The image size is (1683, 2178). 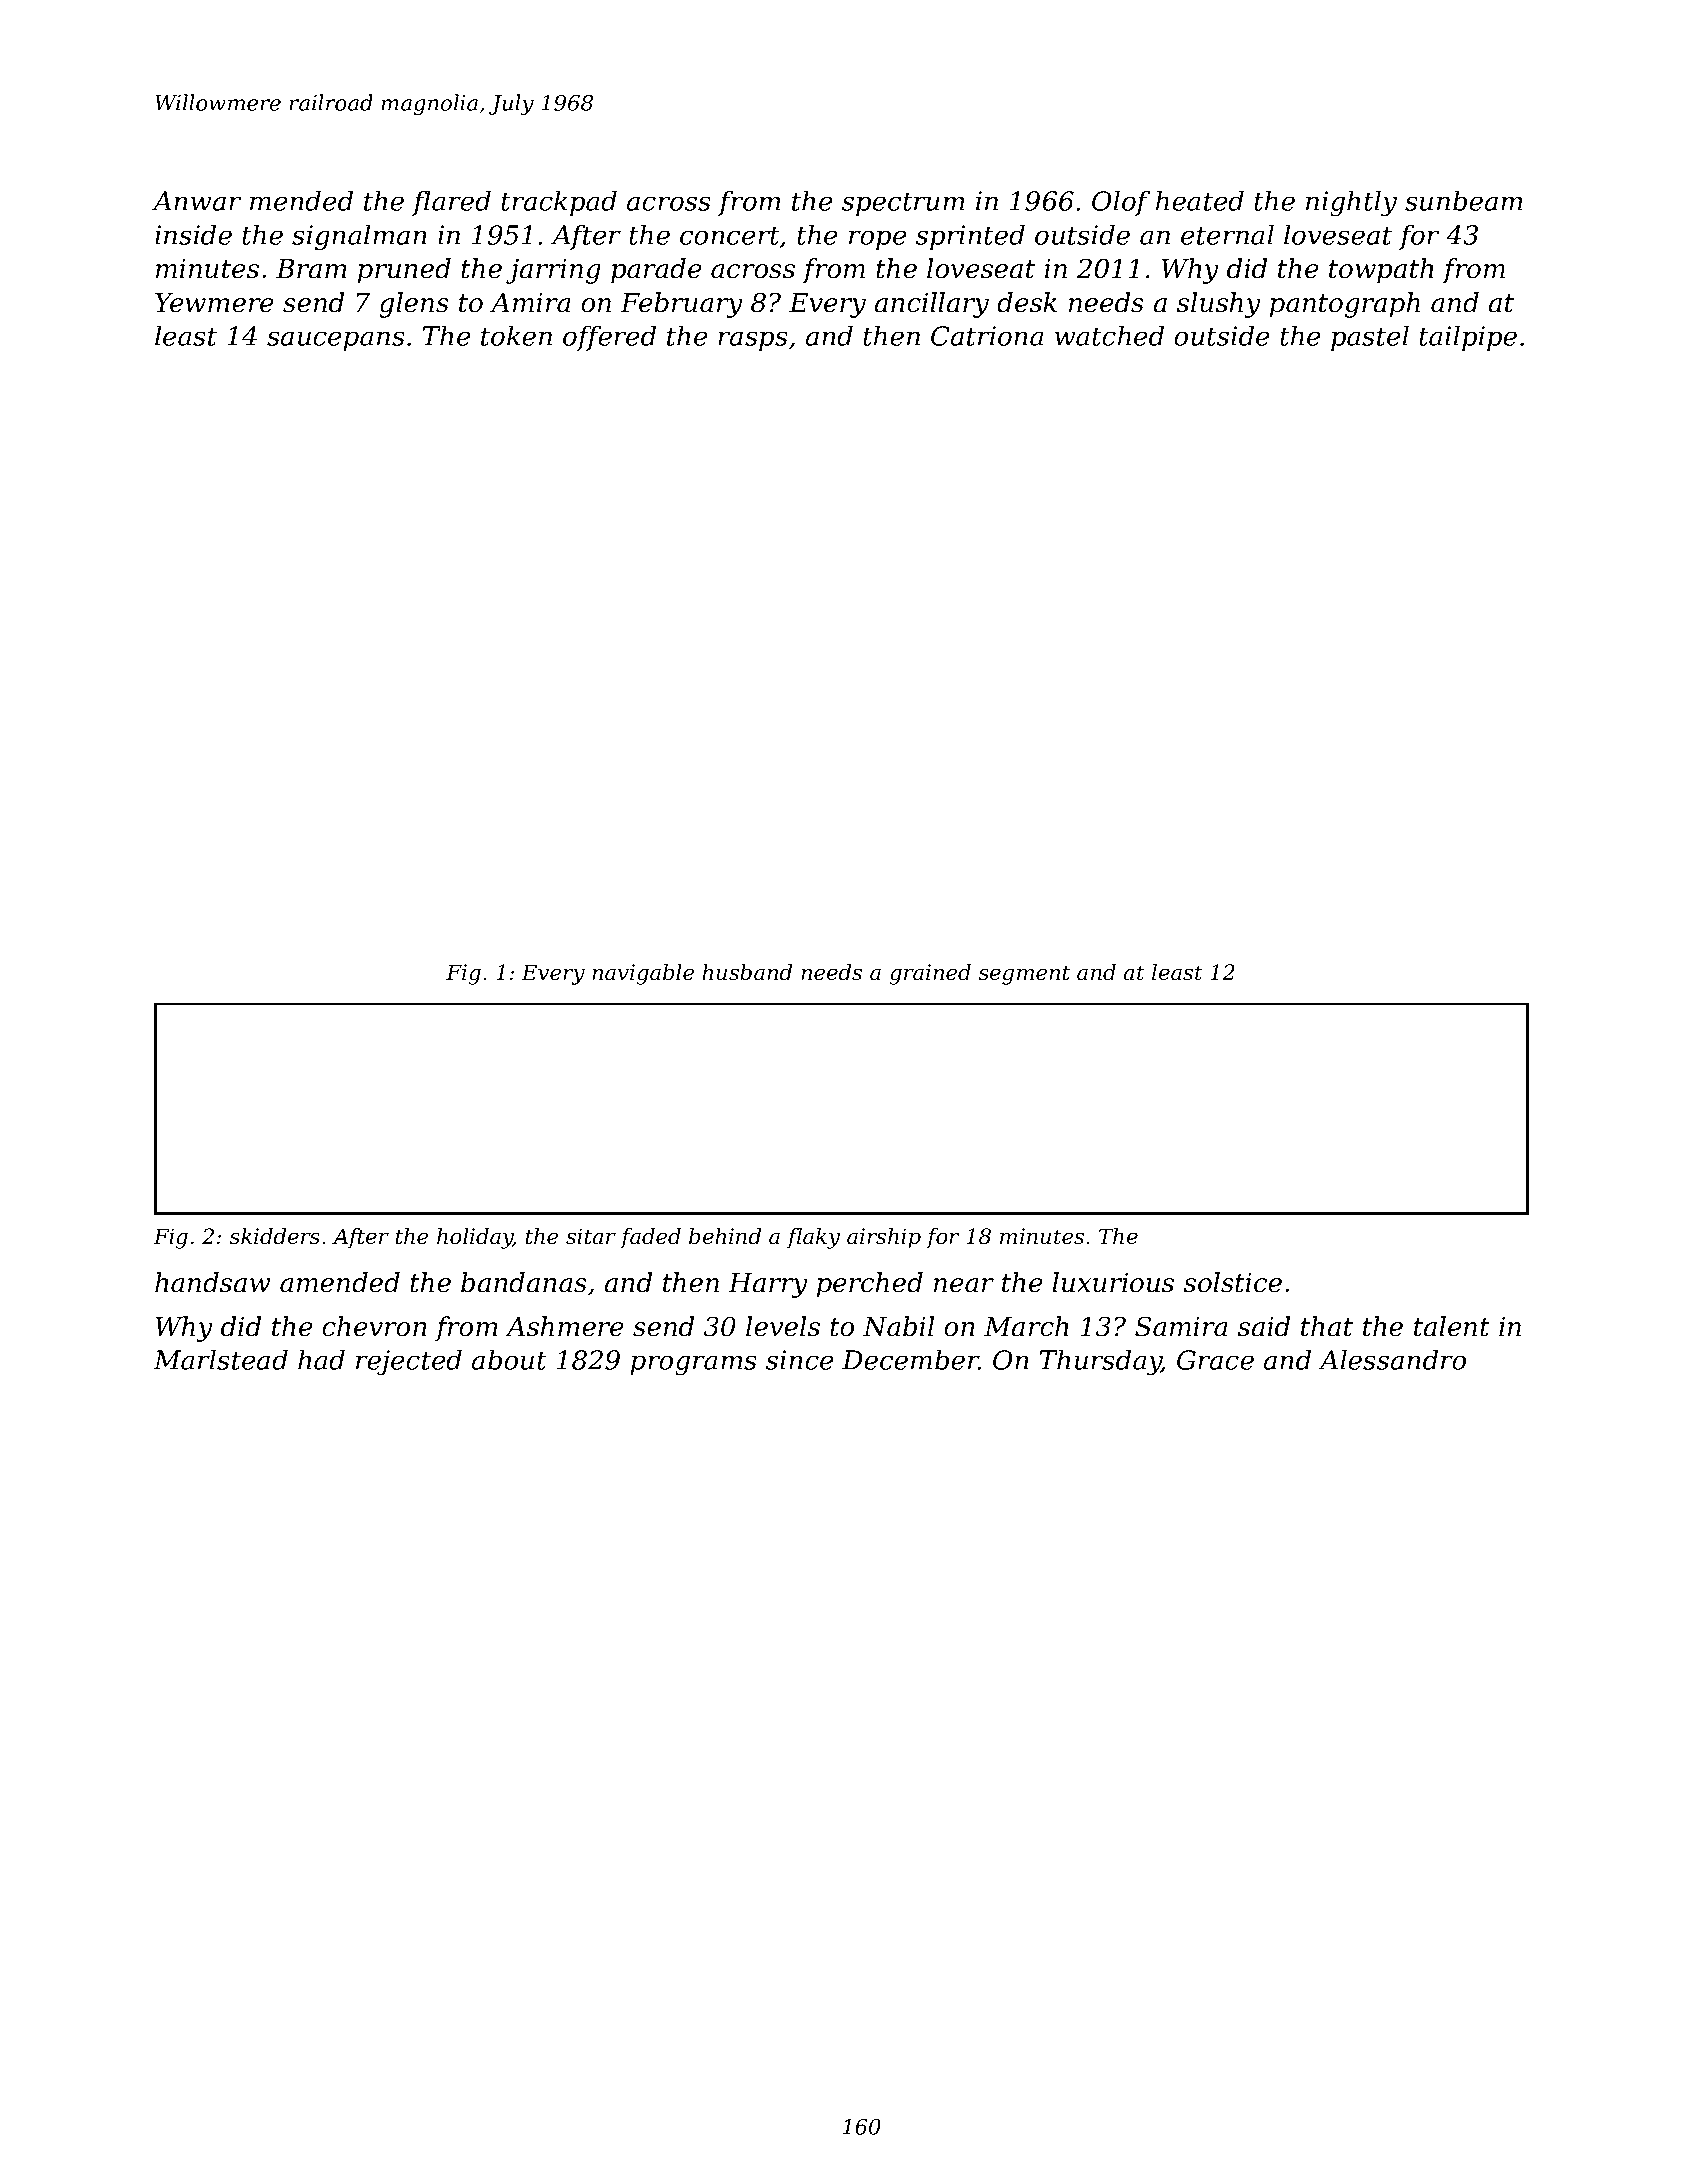 What do you see at coordinates (1024, 975) in the document?
I see `segment` at bounding box center [1024, 975].
